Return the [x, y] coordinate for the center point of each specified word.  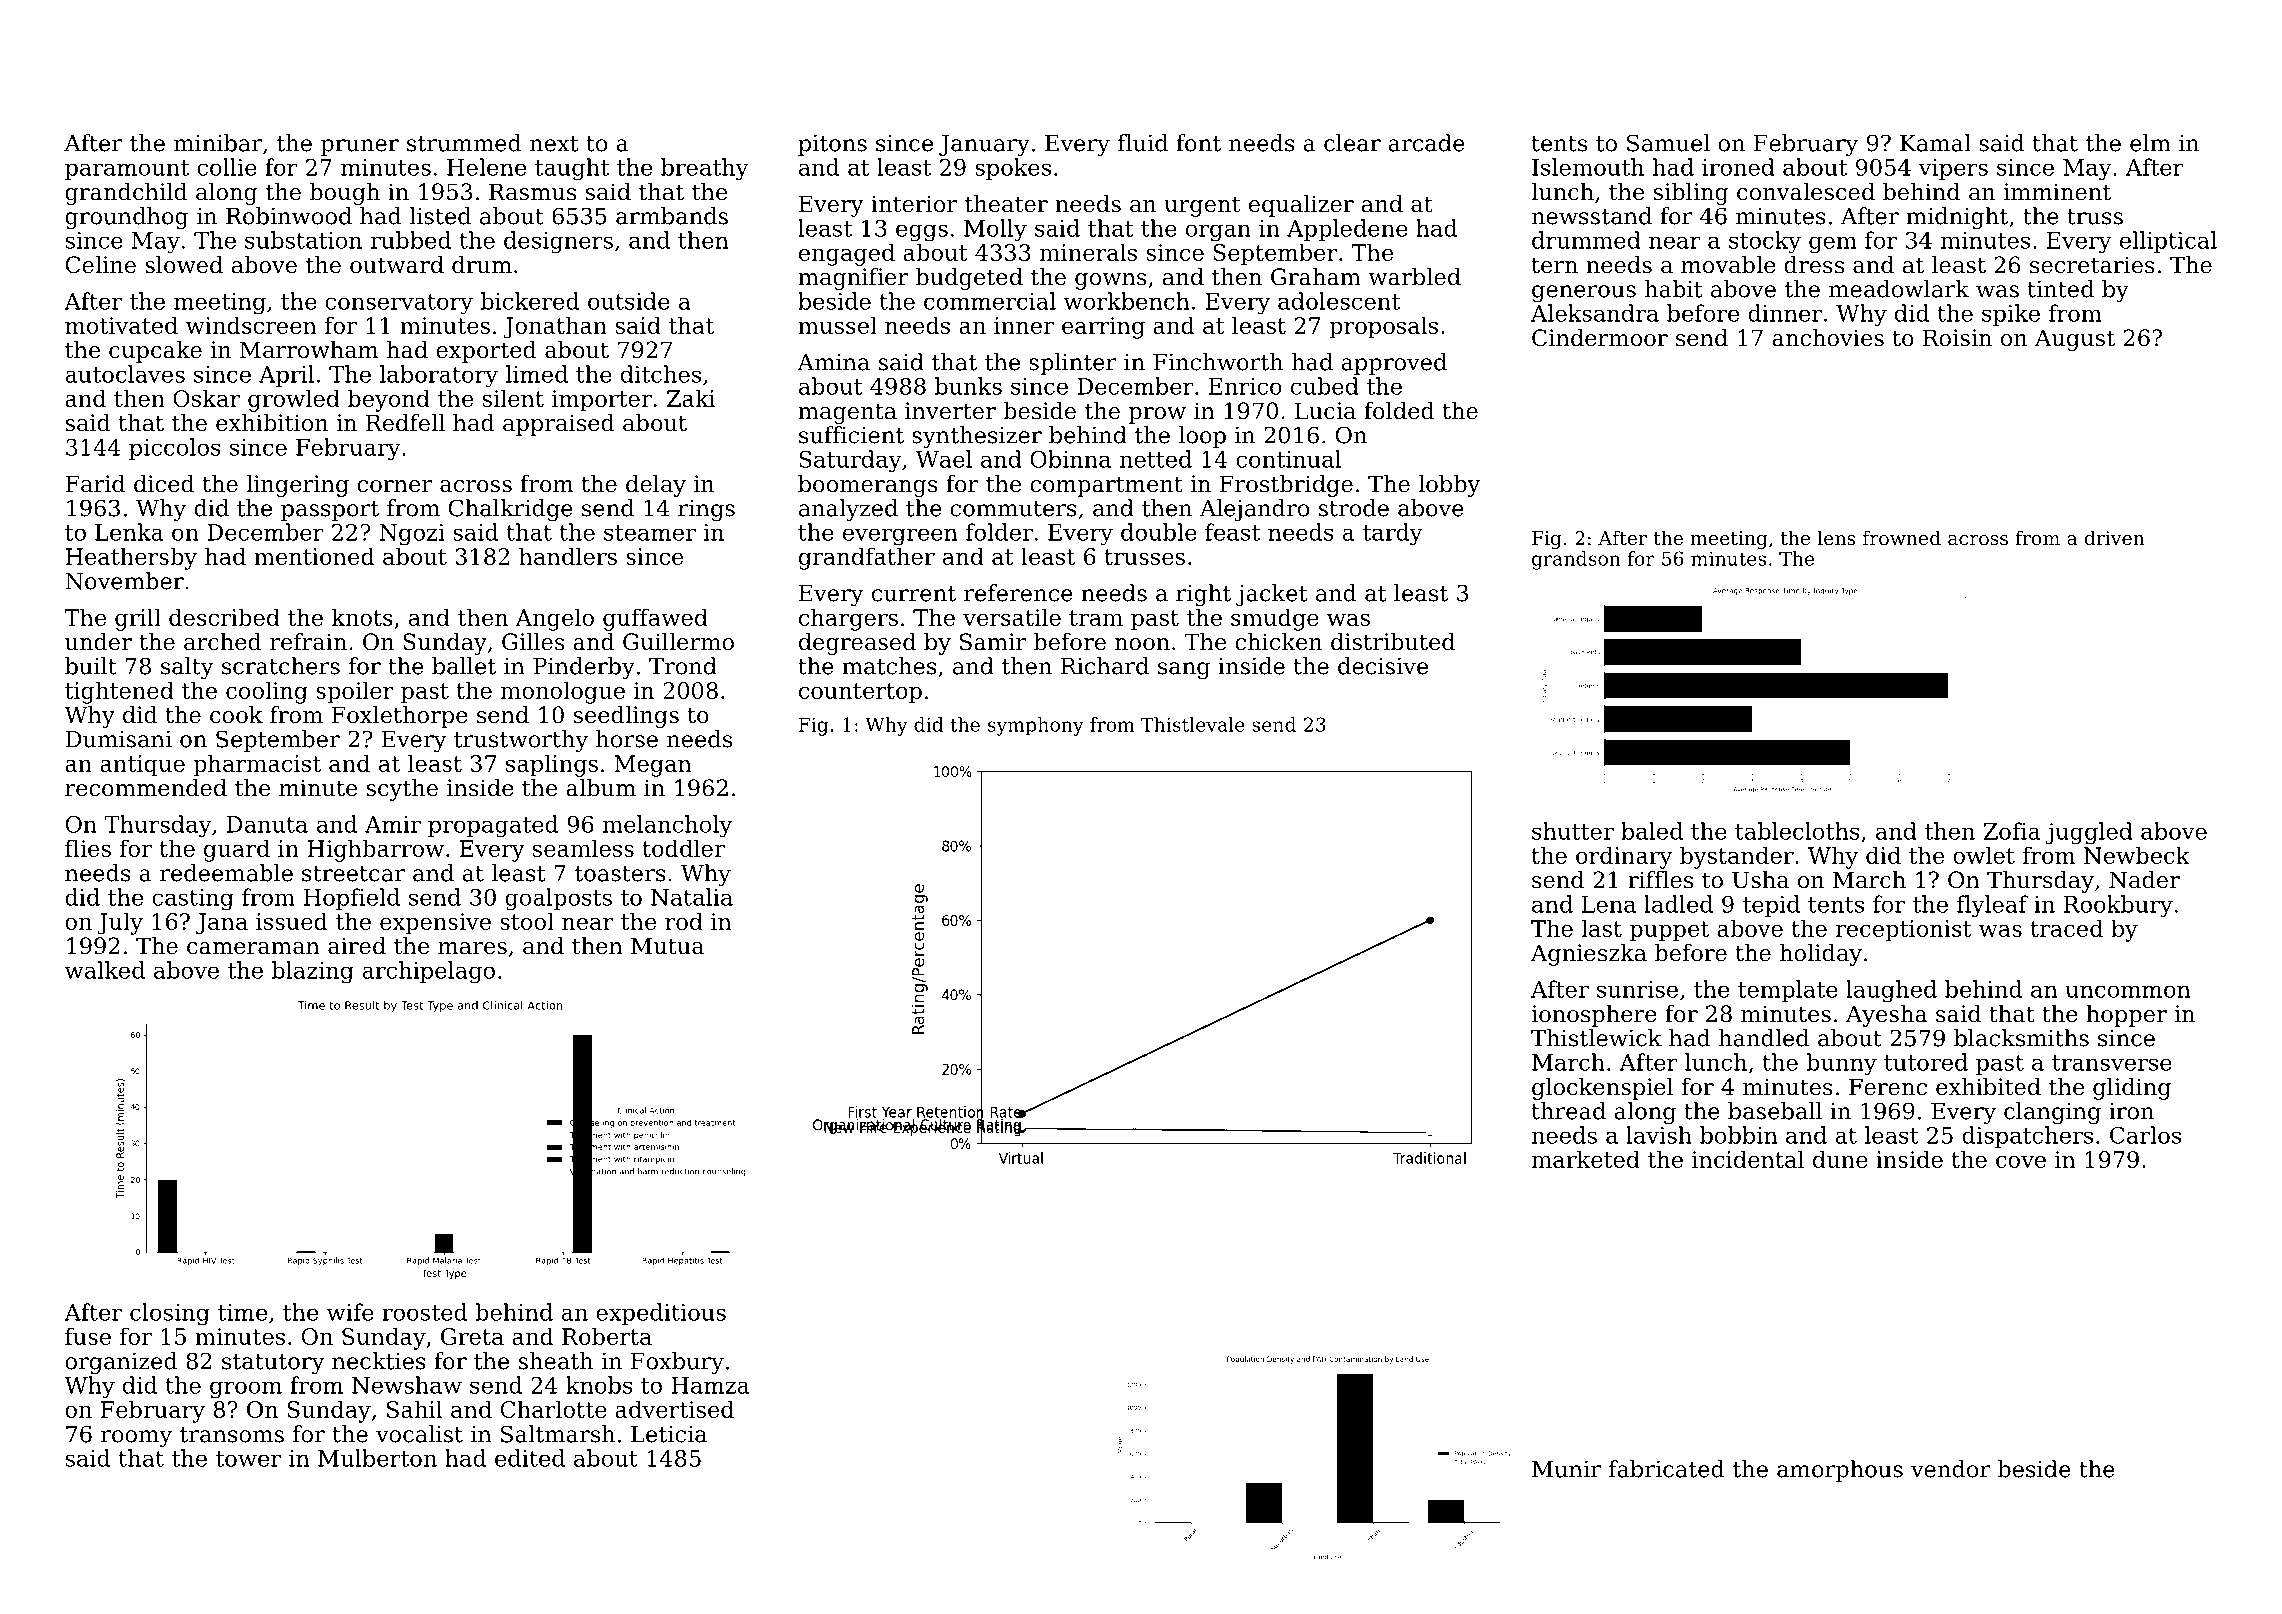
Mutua [667, 946]
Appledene [1347, 230]
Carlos [2145, 1135]
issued [291, 921]
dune [1840, 1159]
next [554, 144]
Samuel [1668, 143]
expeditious [661, 1314]
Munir [1566, 1469]
